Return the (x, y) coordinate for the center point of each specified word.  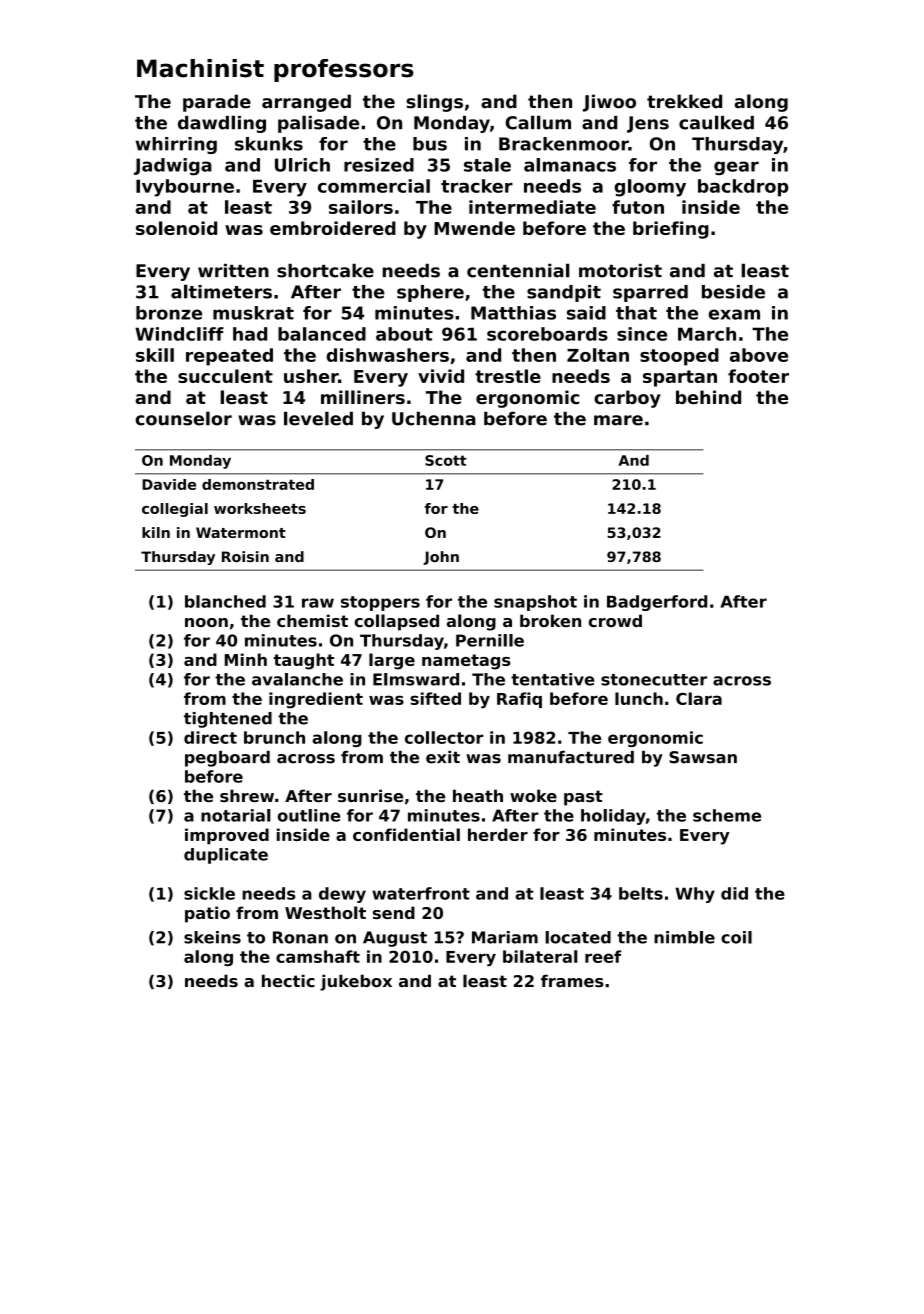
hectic (288, 981)
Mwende (474, 228)
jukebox (356, 982)
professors (344, 70)
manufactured (571, 757)
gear (736, 168)
